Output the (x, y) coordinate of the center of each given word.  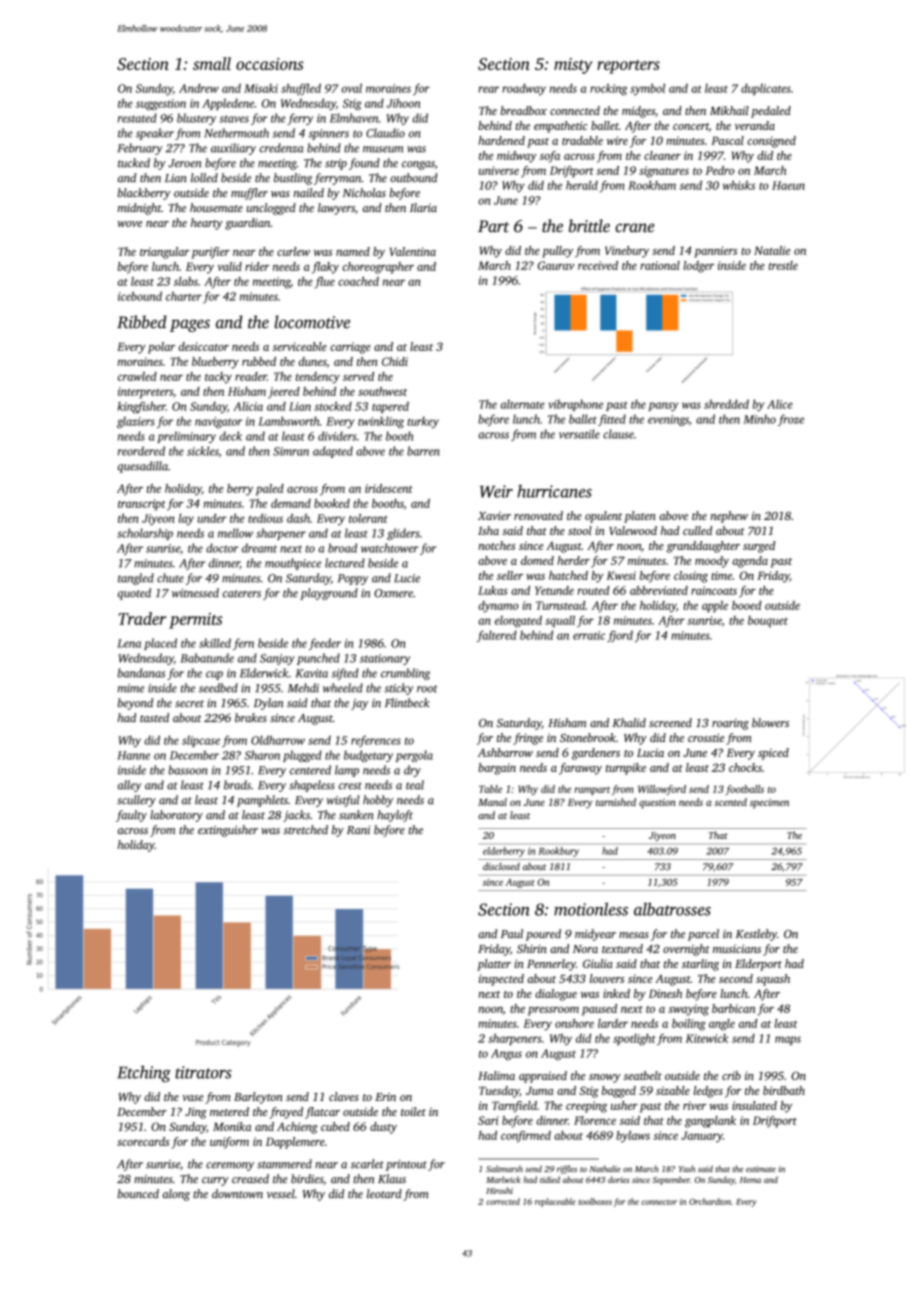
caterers (242, 594)
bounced (138, 1193)
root (427, 689)
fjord (620, 636)
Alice (780, 404)
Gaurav (556, 265)
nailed (309, 192)
